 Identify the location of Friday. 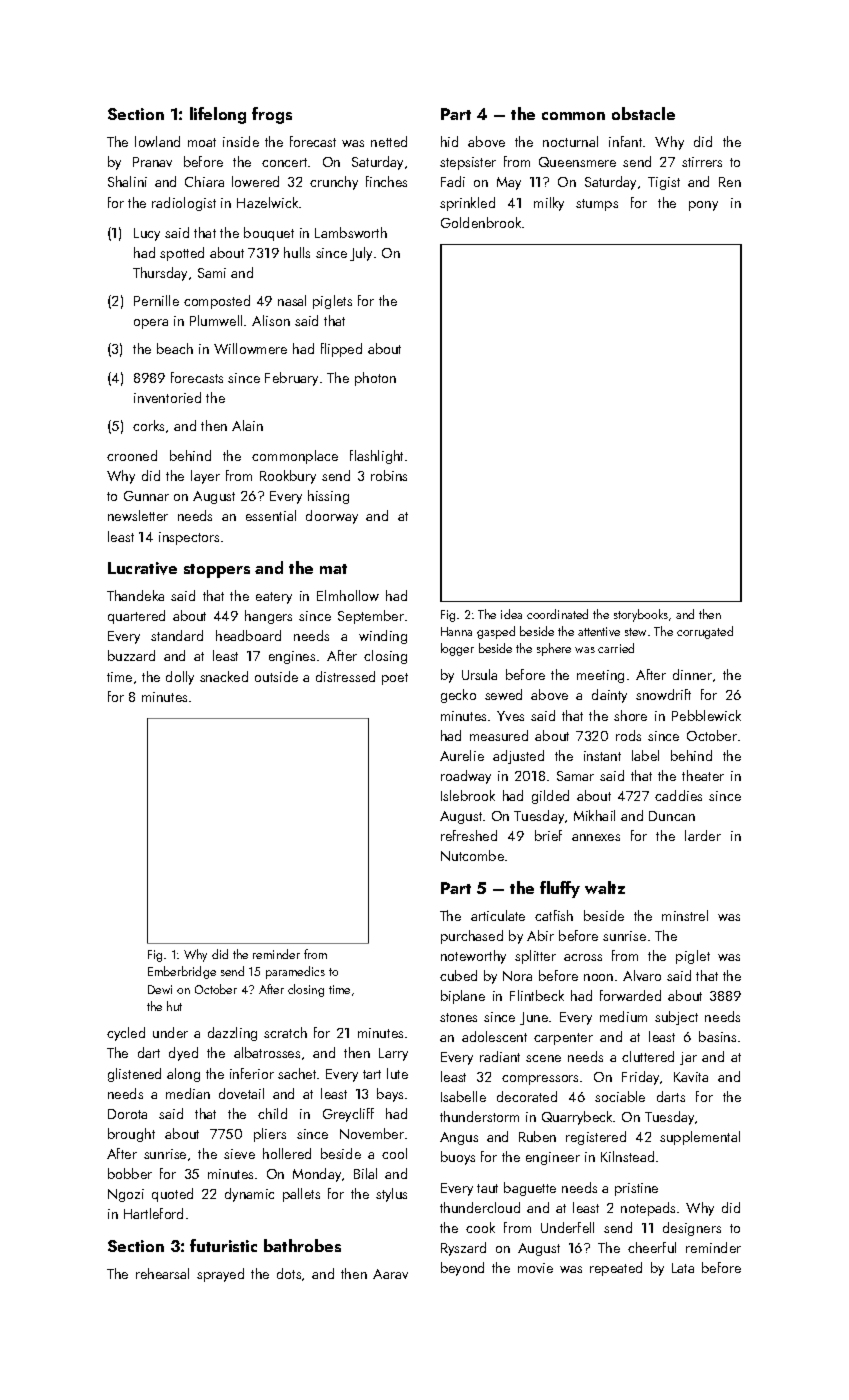
(640, 1078).
